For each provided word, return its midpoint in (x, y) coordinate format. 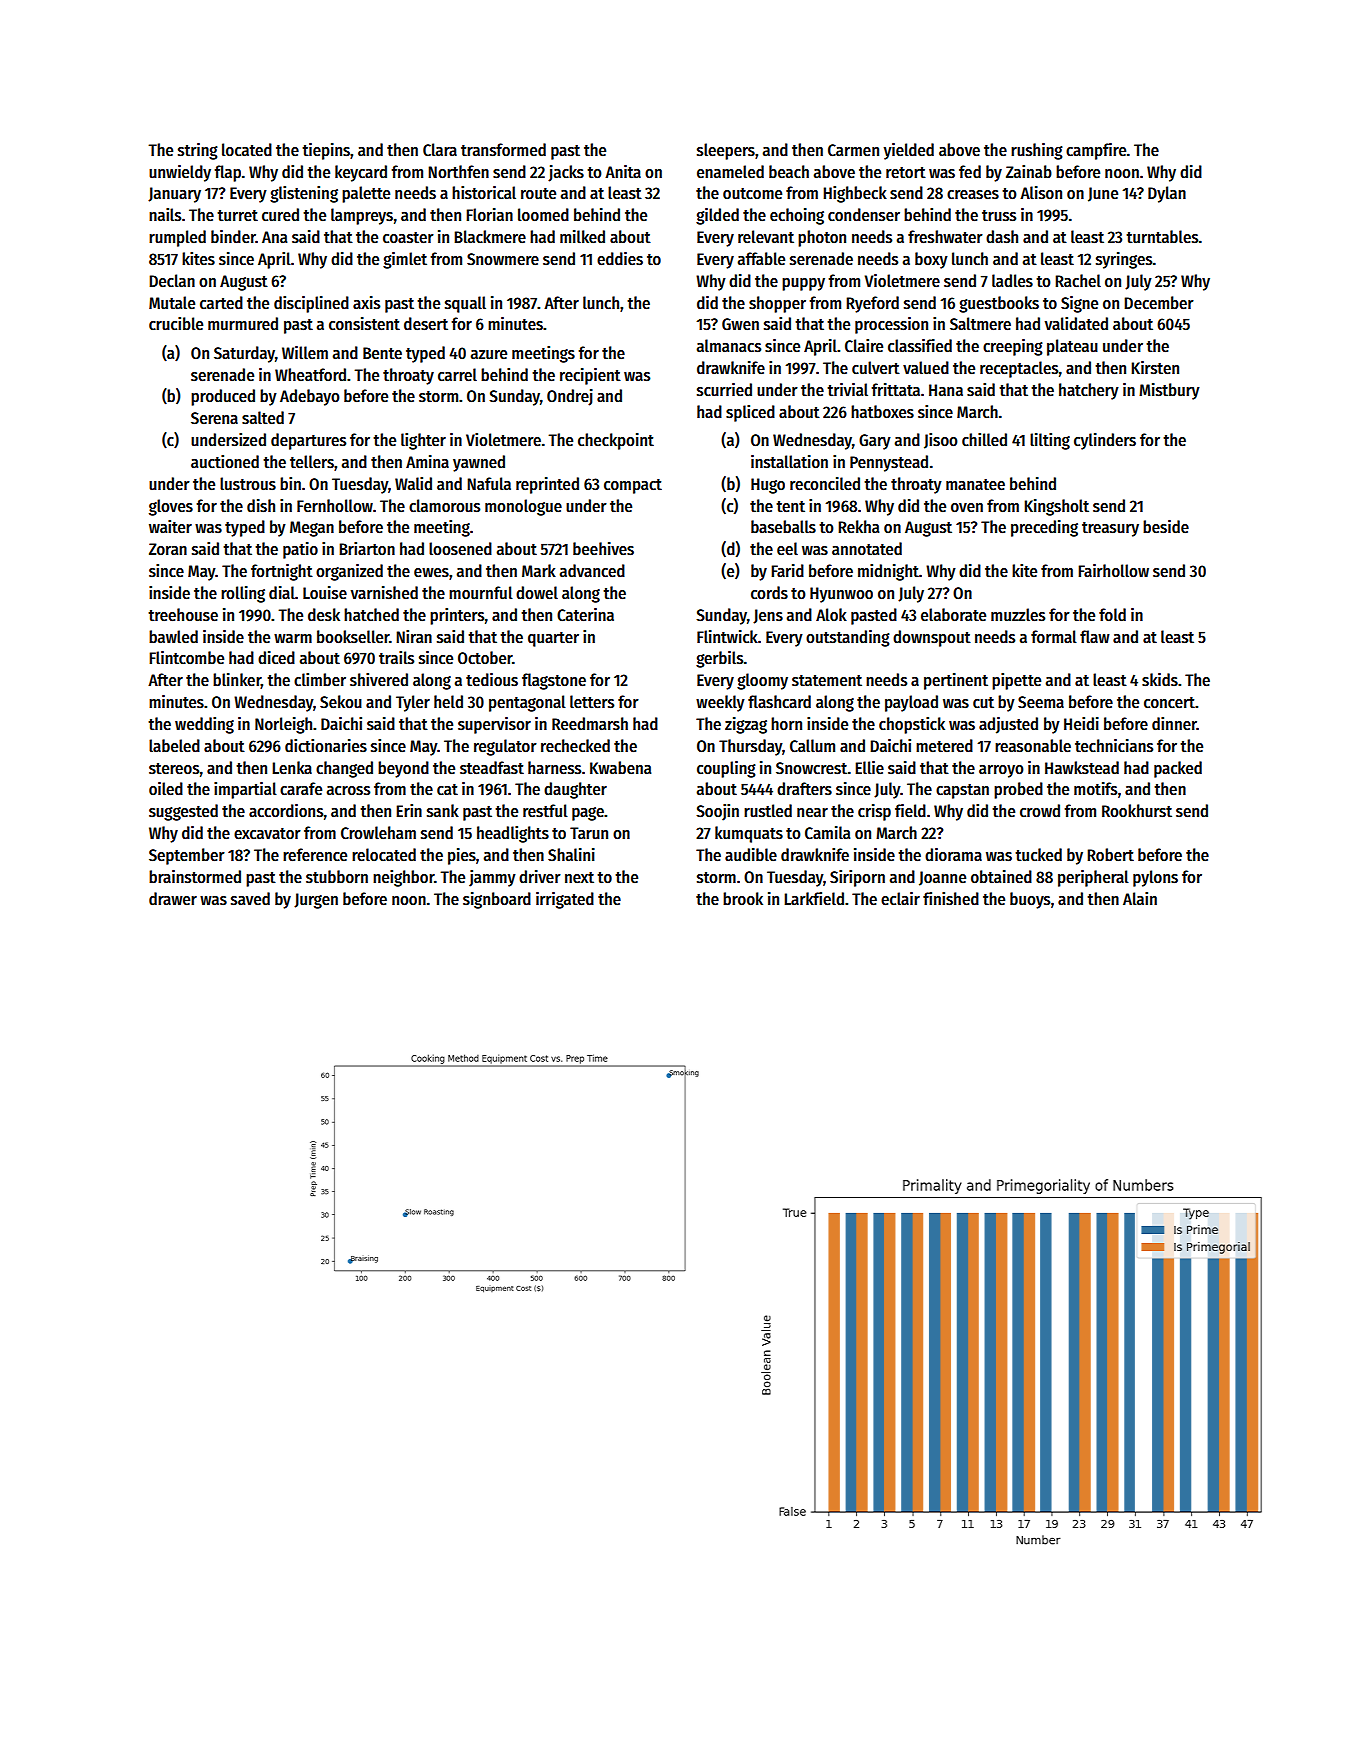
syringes (1124, 260)
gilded (717, 216)
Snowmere (503, 259)
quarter (553, 639)
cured (280, 215)
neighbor (403, 878)
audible (751, 855)
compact (633, 486)
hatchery (1089, 391)
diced (276, 658)
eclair (900, 899)
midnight (888, 572)
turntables (1162, 237)
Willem (305, 353)
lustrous (248, 484)
